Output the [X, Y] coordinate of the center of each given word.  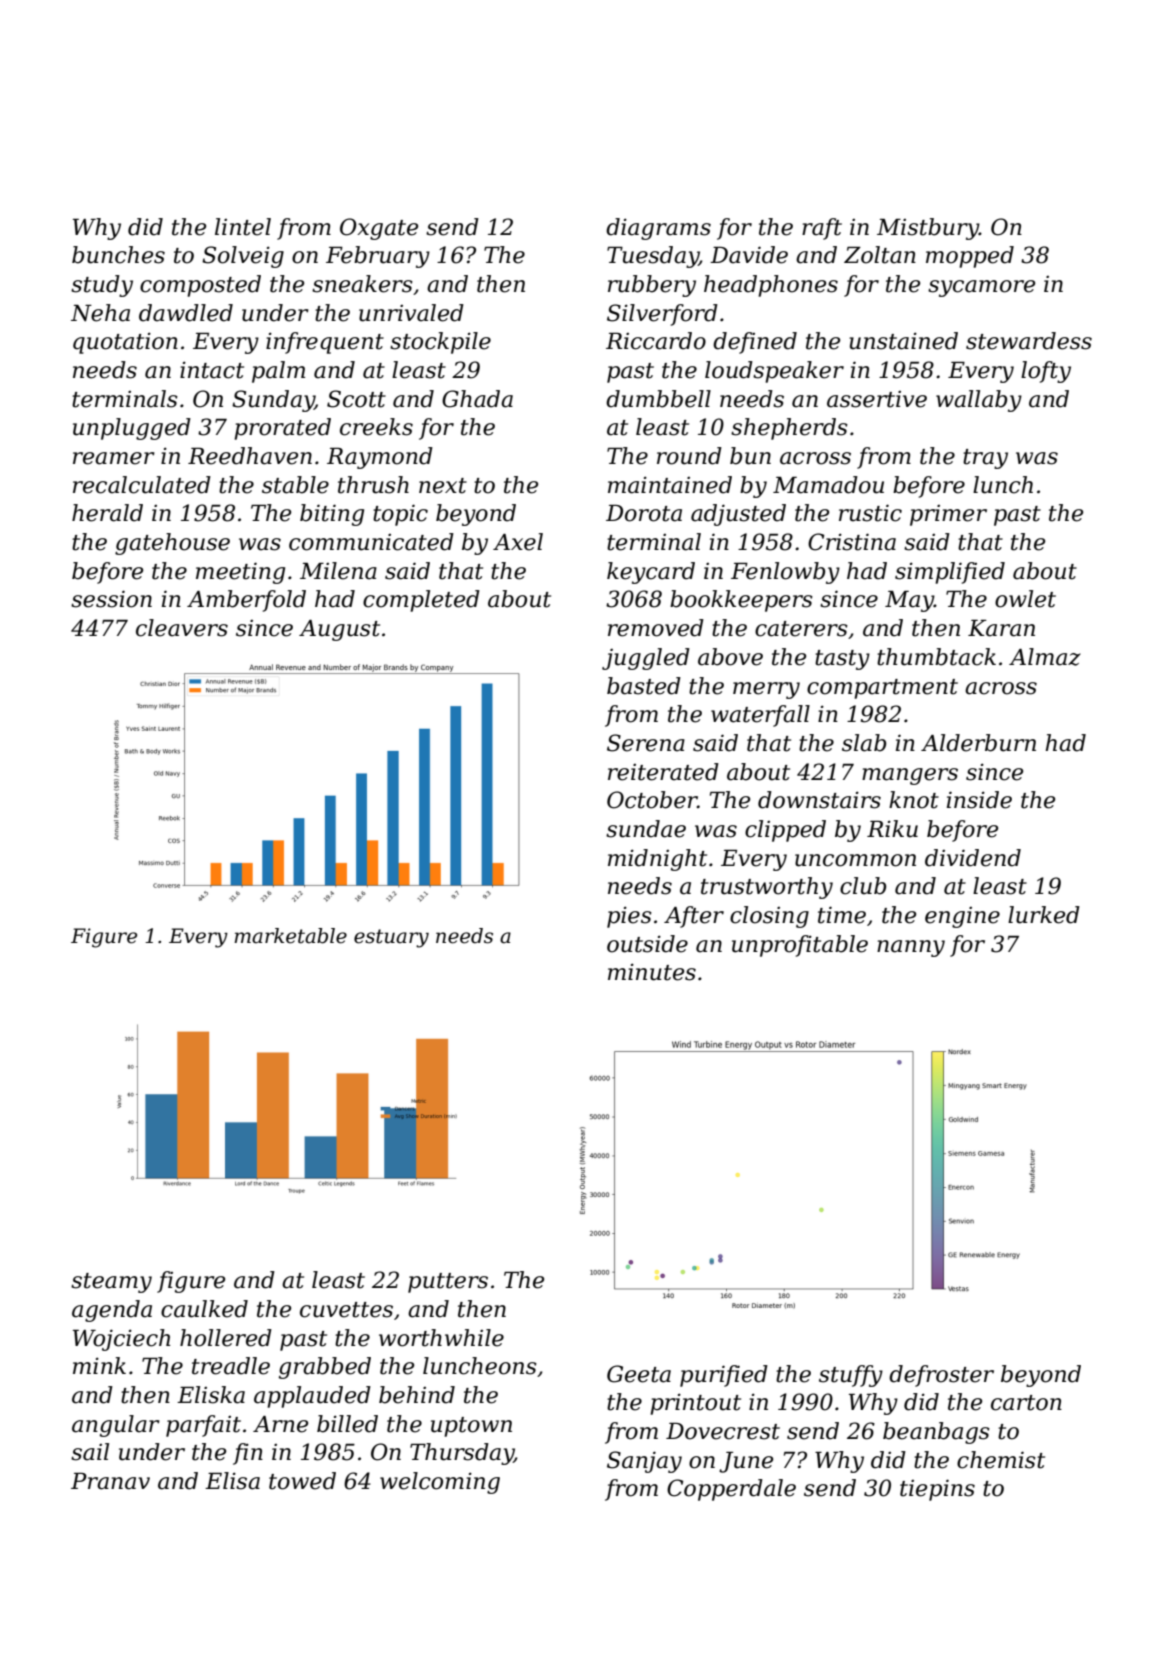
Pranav [110, 1481]
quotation [125, 343]
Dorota [644, 513]
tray [985, 459]
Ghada [477, 399]
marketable [290, 936]
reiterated [663, 772]
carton [1026, 1403]
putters [448, 1283]
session [111, 599]
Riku [892, 829]
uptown [471, 1427]
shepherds [789, 429]
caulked [204, 1309]
